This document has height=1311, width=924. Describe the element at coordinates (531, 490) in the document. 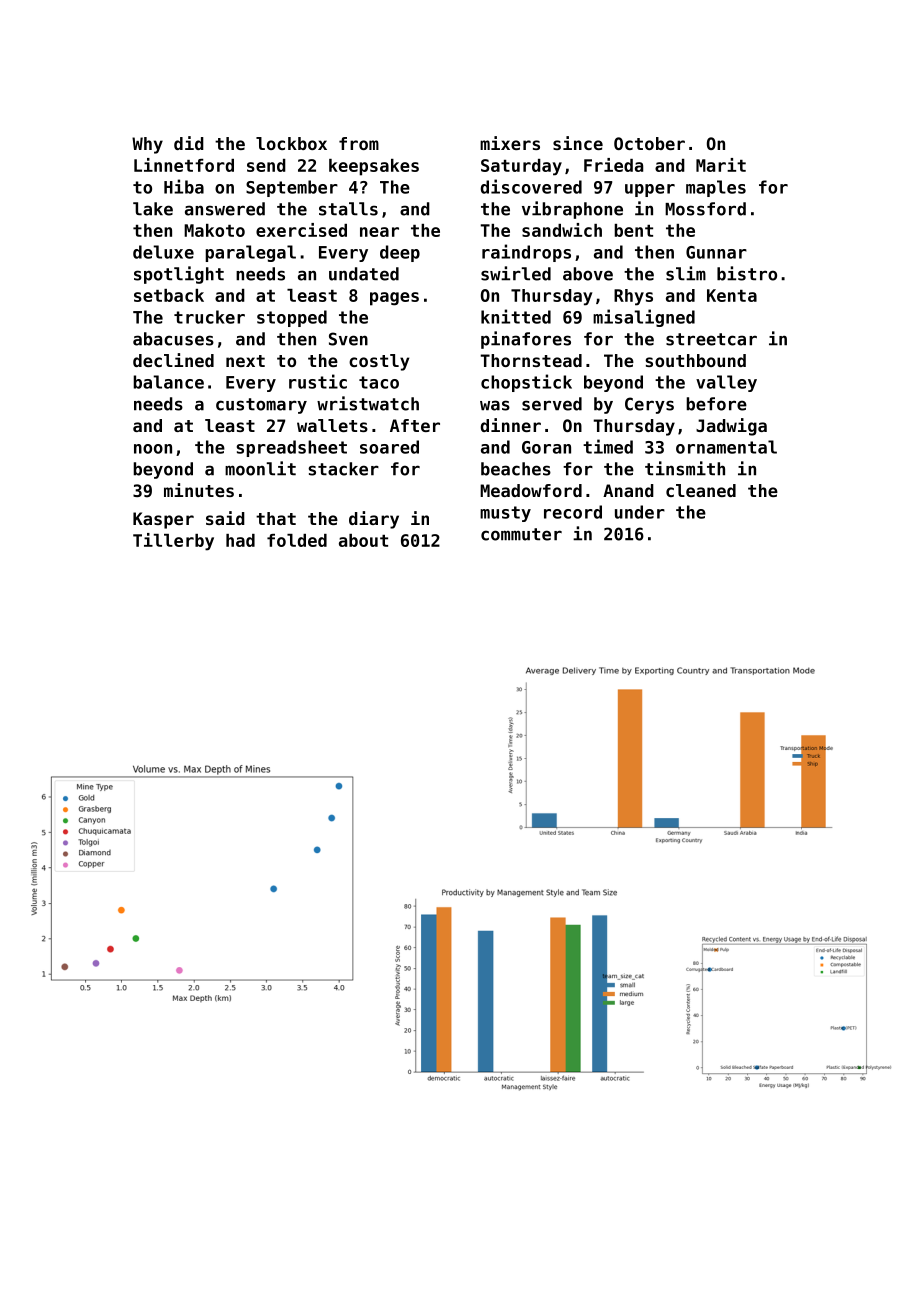

I see `Meadowford` at that location.
